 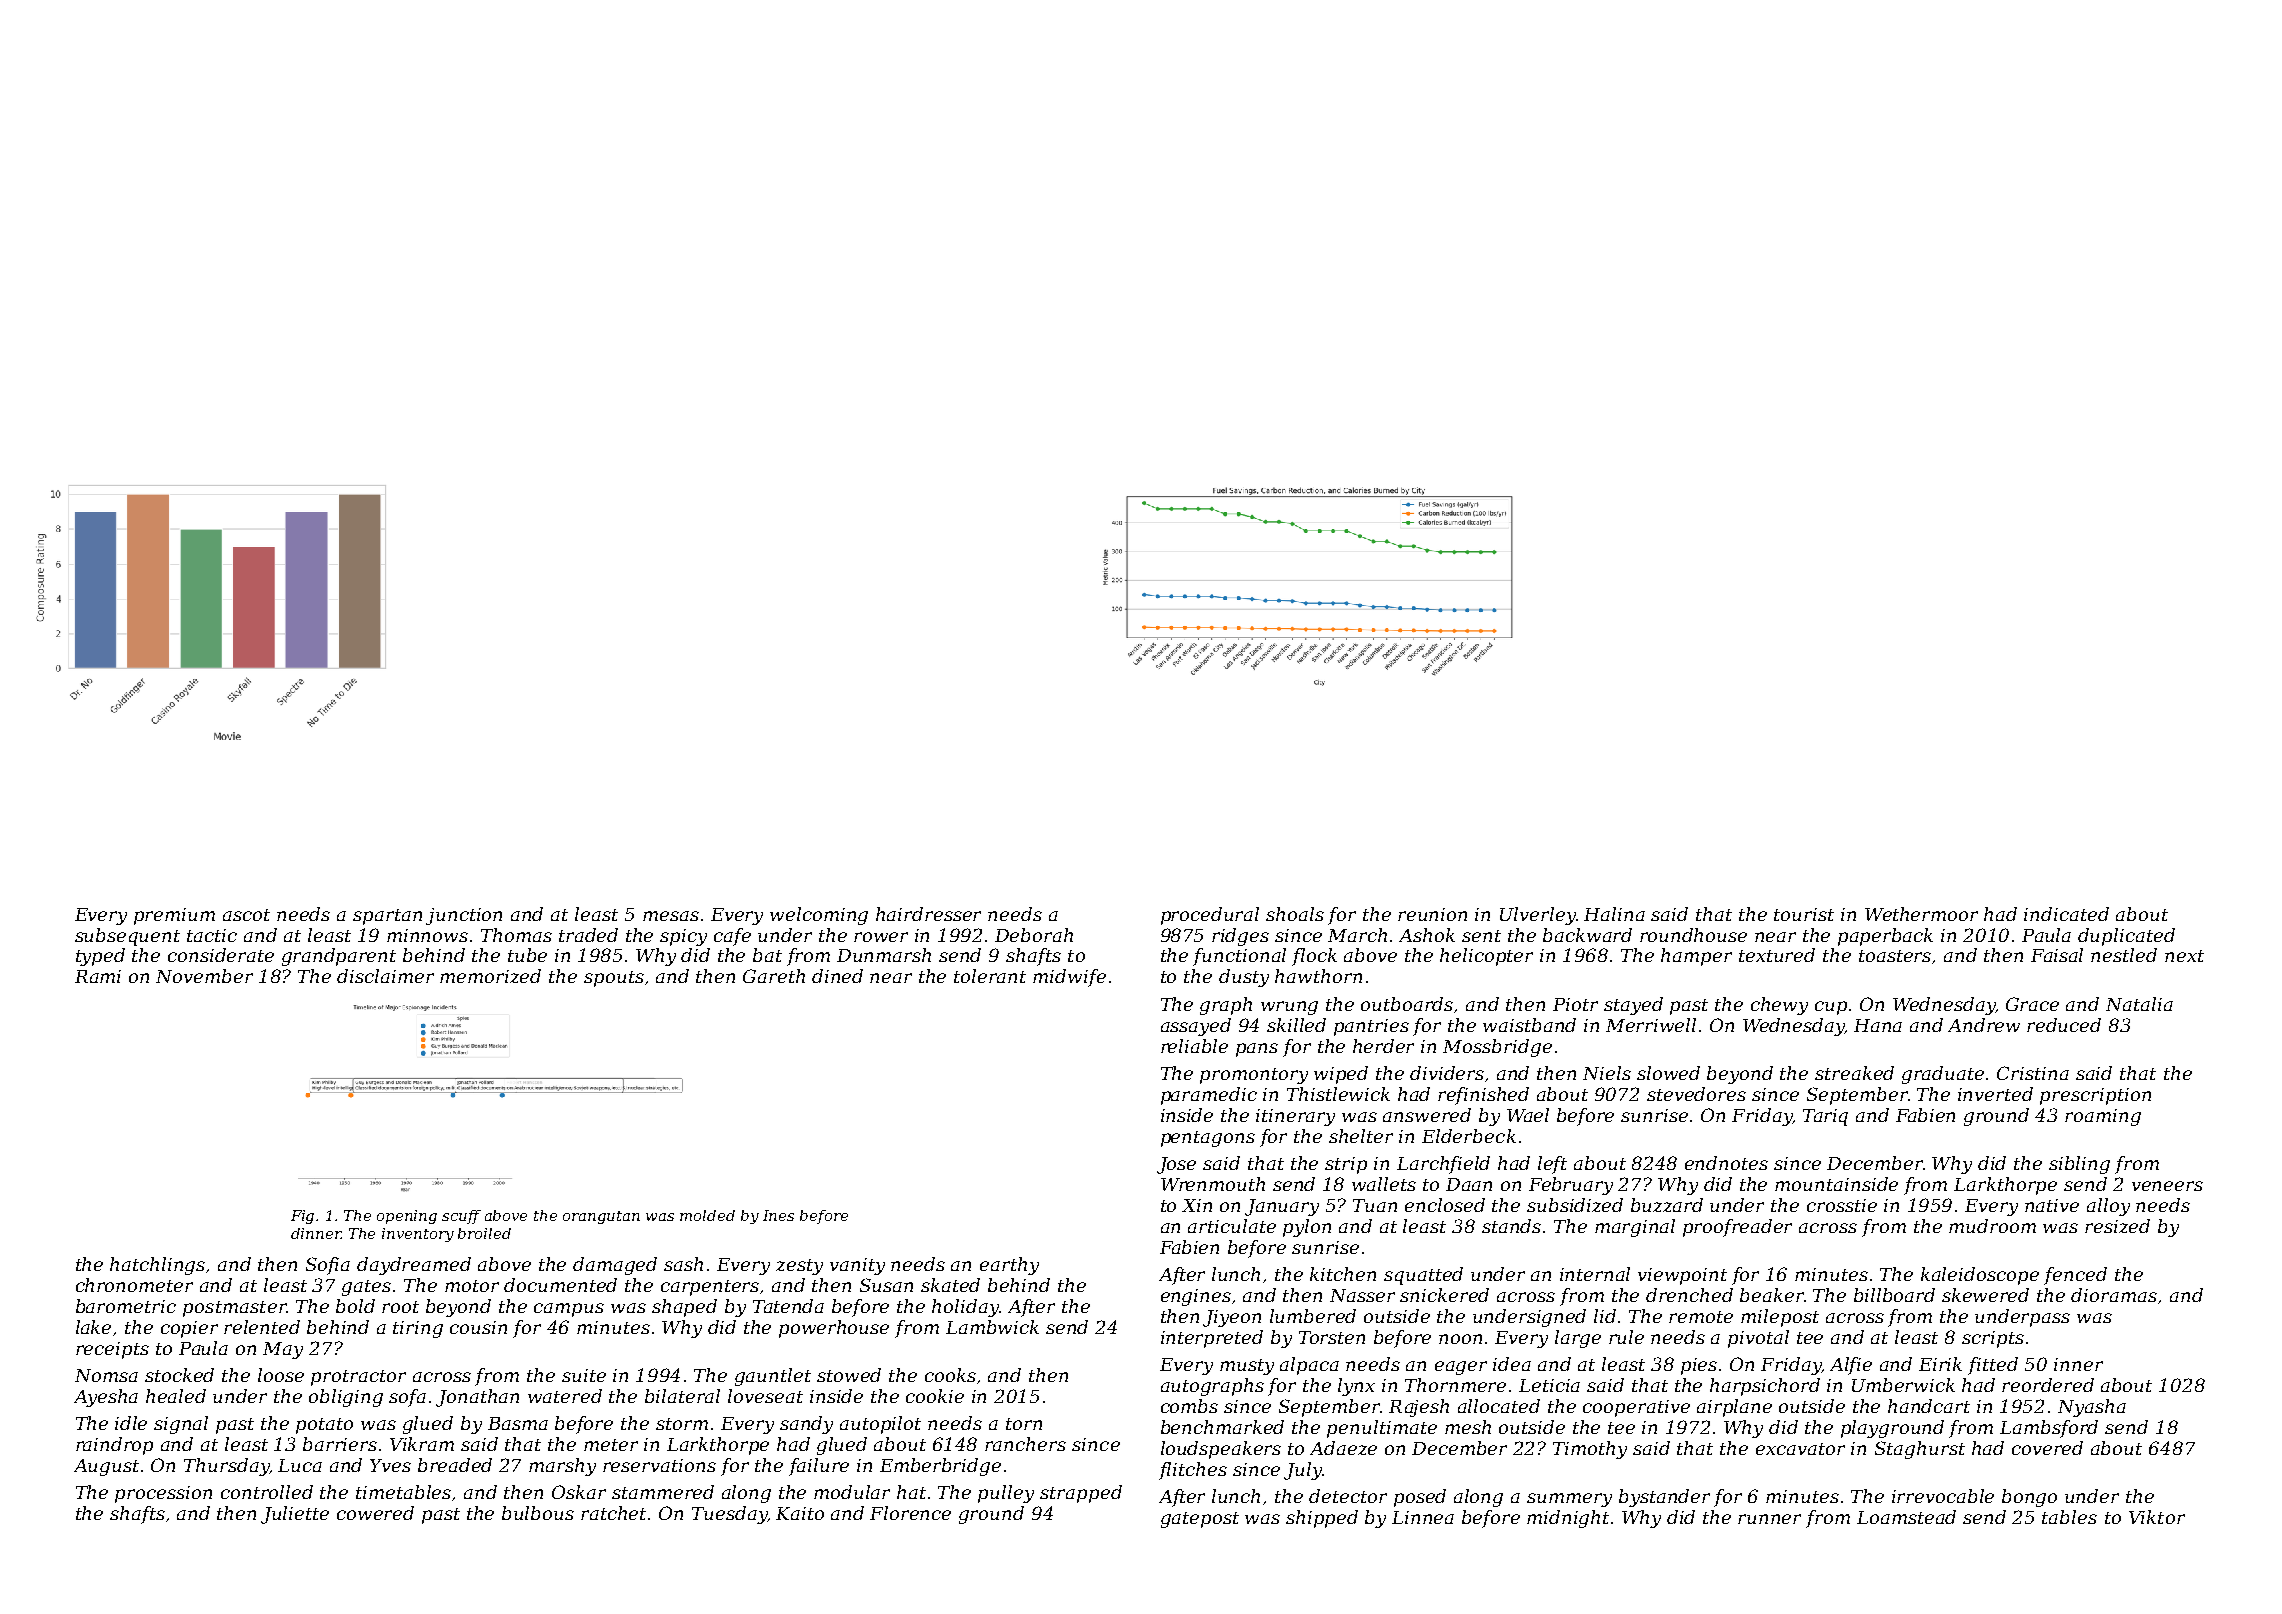 I want to click on procession, so click(x=163, y=1494).
